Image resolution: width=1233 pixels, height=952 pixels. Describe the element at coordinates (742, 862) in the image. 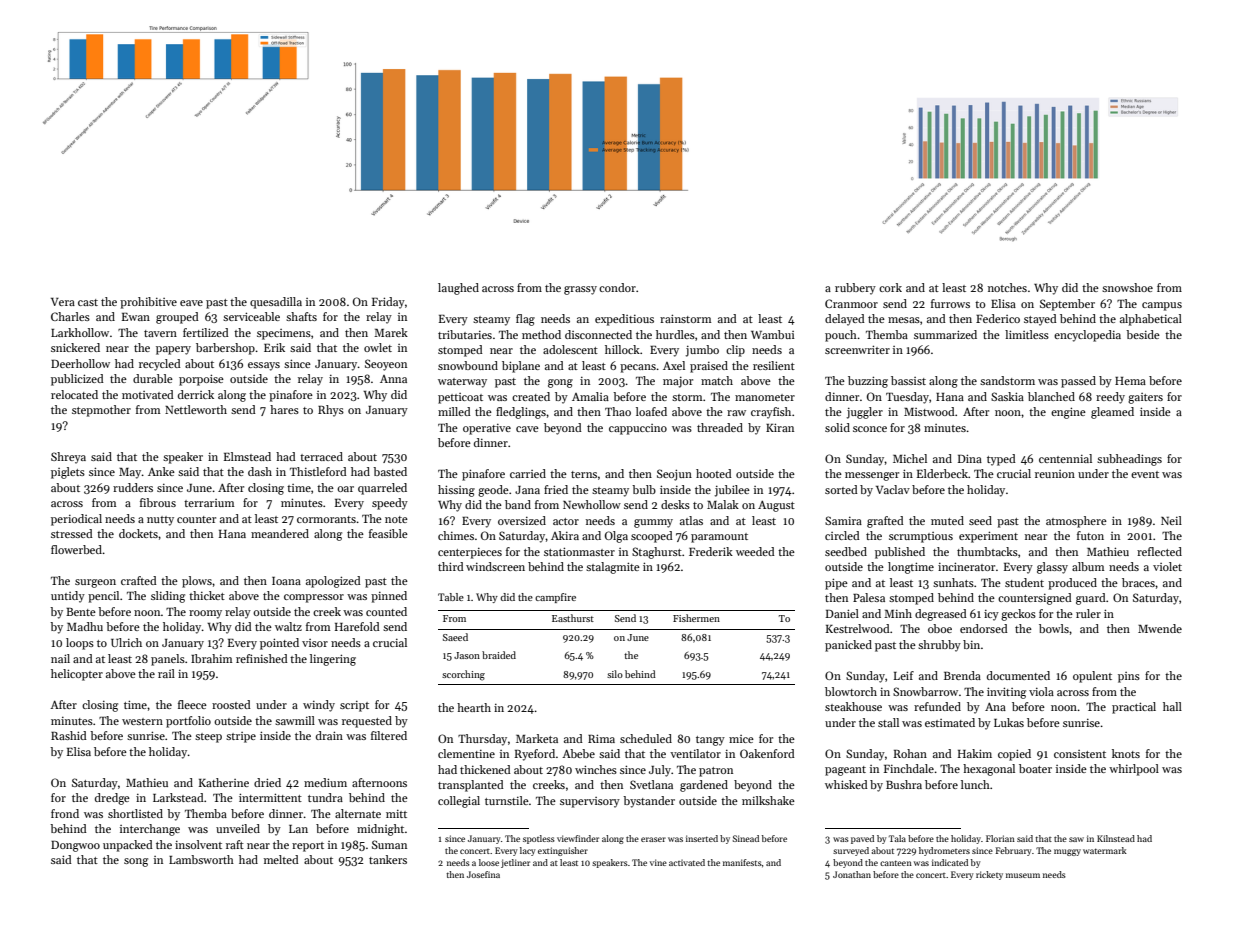

I see `manifests` at that location.
